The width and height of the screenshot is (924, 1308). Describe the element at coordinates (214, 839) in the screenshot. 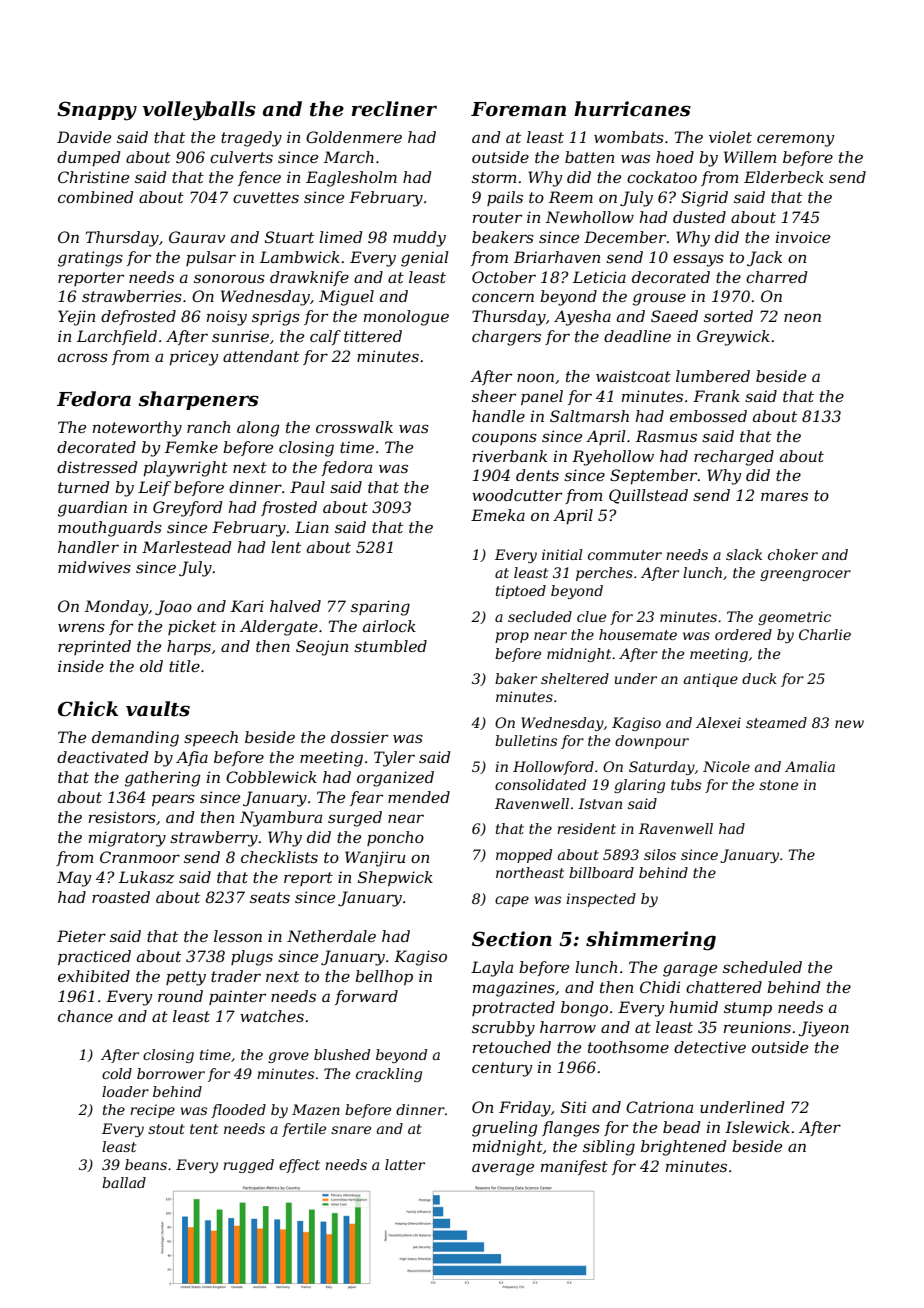

I see `strawberry` at that location.
